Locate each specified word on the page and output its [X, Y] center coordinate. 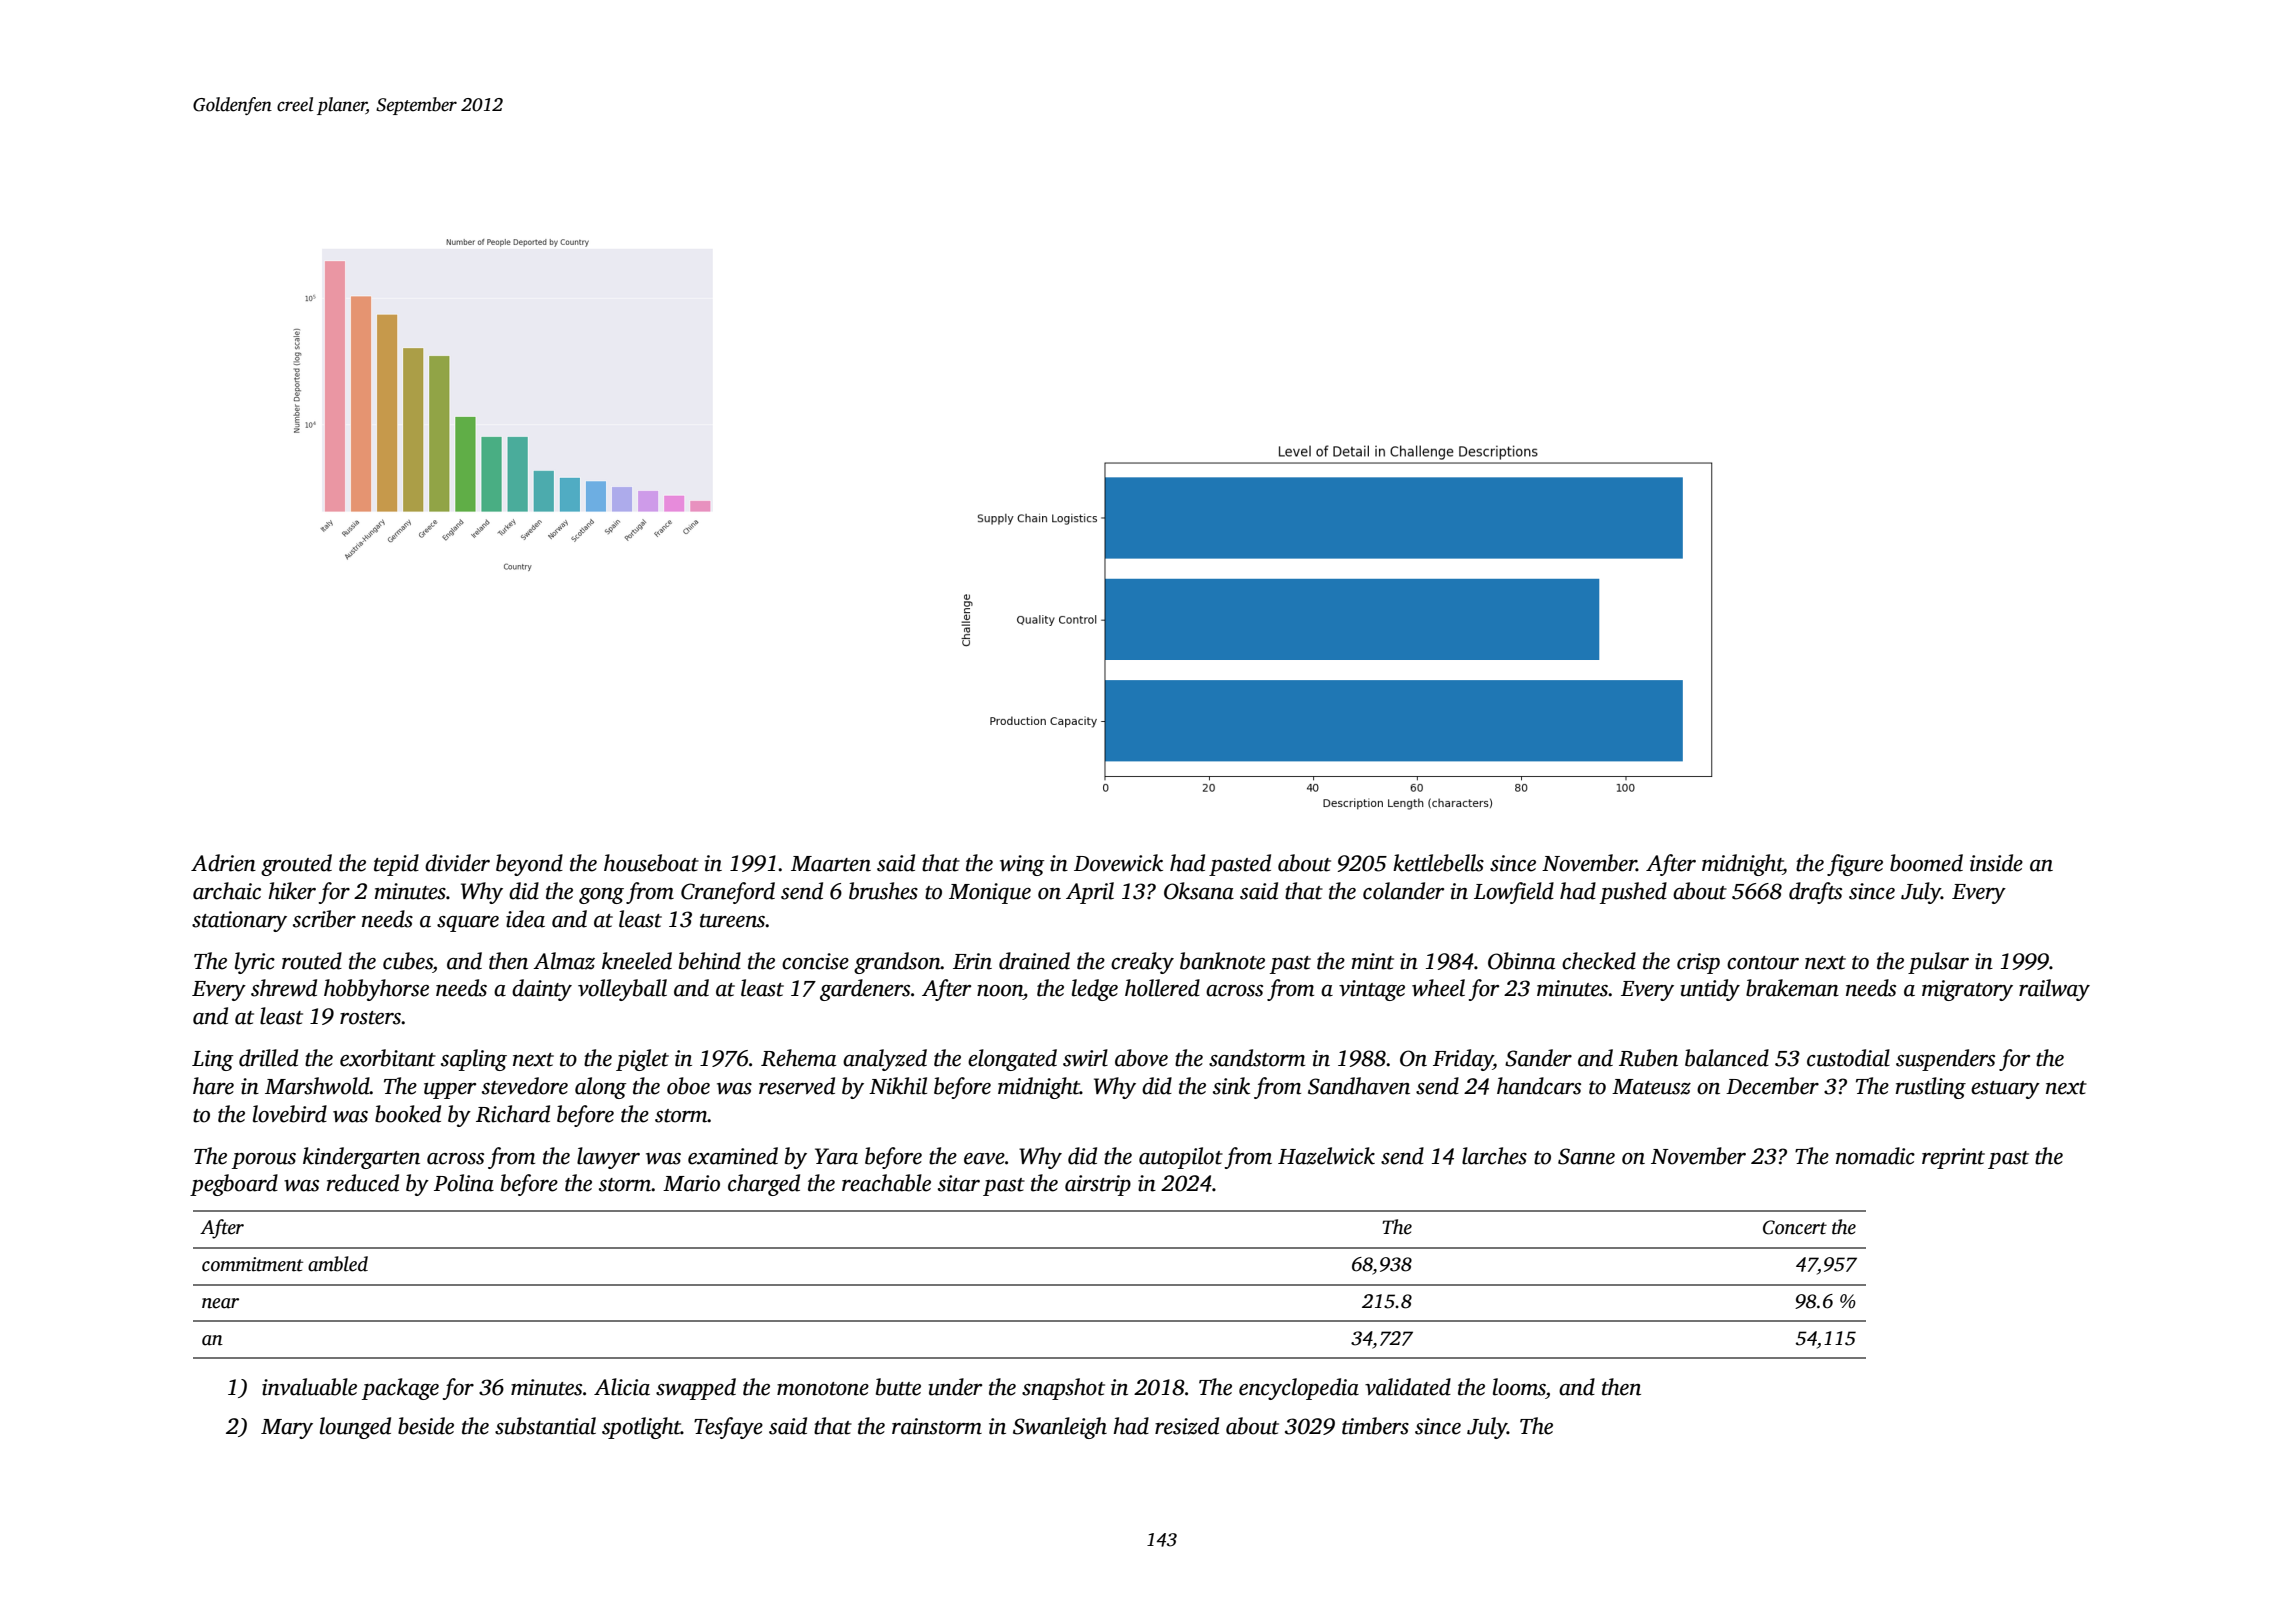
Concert [1795, 1227]
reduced [363, 1183]
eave [984, 1159]
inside [1996, 863]
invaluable [309, 1387]
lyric [255, 963]
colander [1403, 891]
